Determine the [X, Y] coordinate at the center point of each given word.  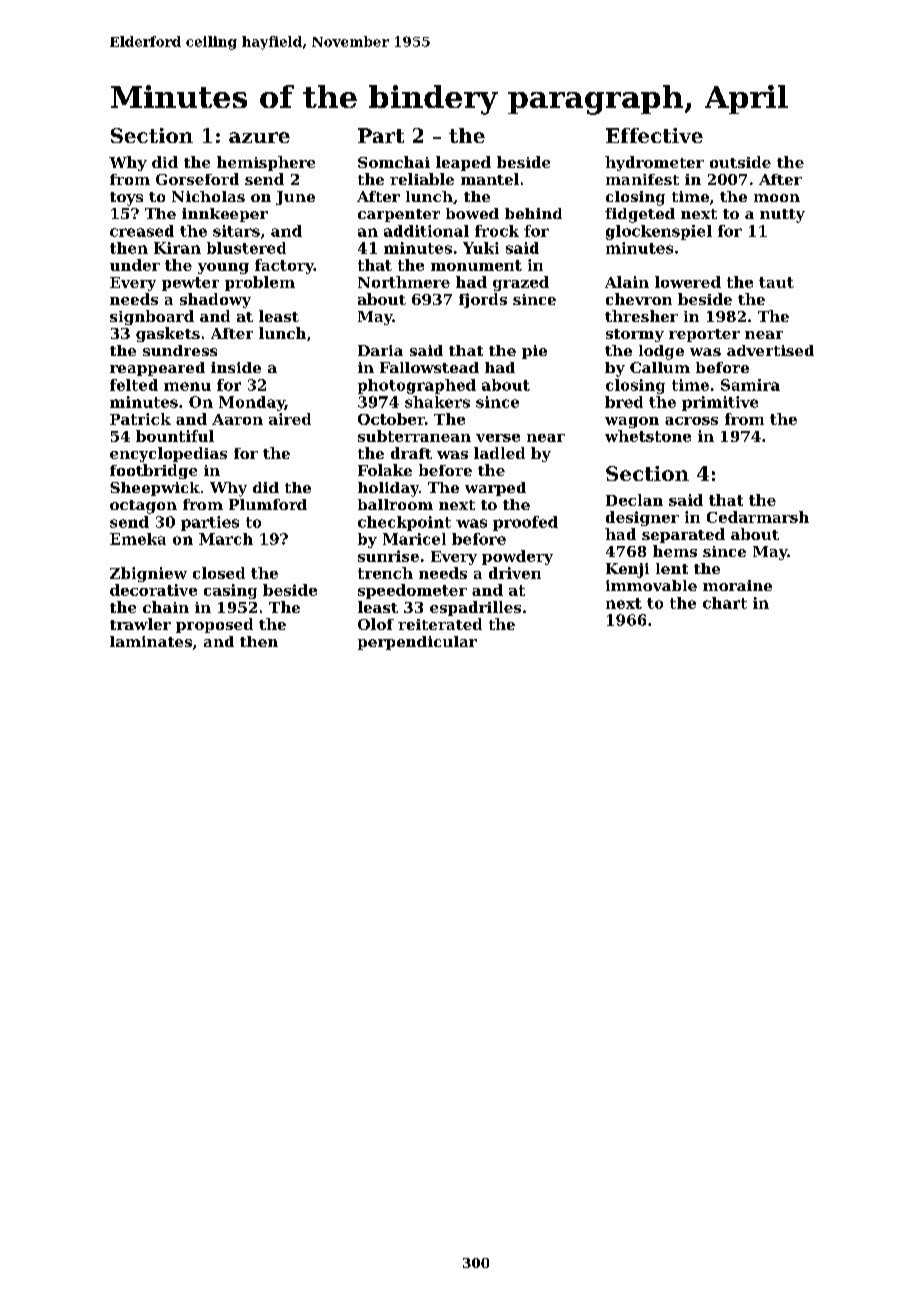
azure [259, 137]
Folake [385, 470]
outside [740, 162]
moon [777, 198]
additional [426, 231]
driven [515, 573]
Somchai [394, 162]
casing [230, 591]
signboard [152, 317]
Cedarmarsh [758, 517]
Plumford [268, 504]
